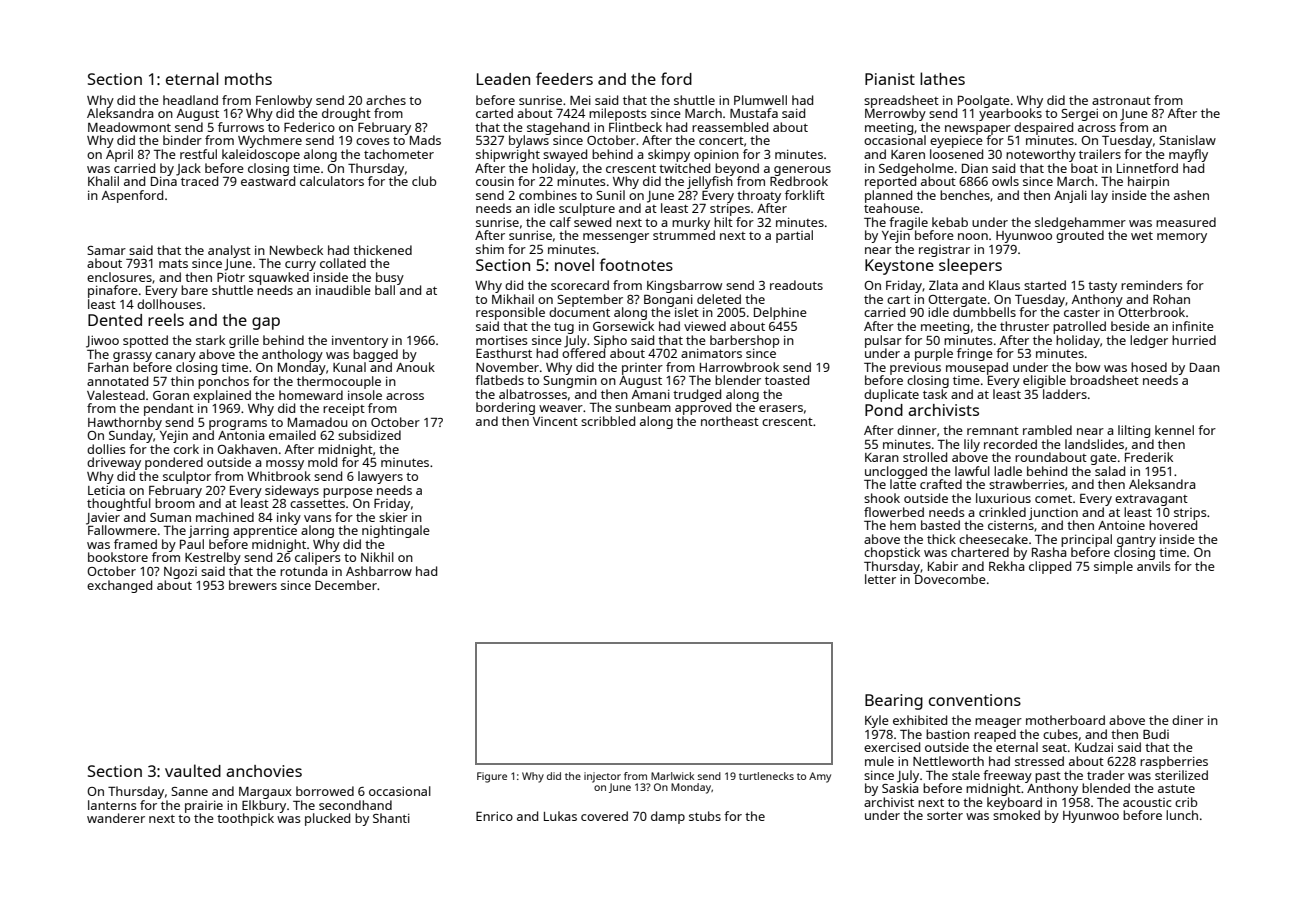 This screenshot has width=1308, height=924. I want to click on flowerbed, so click(894, 512).
